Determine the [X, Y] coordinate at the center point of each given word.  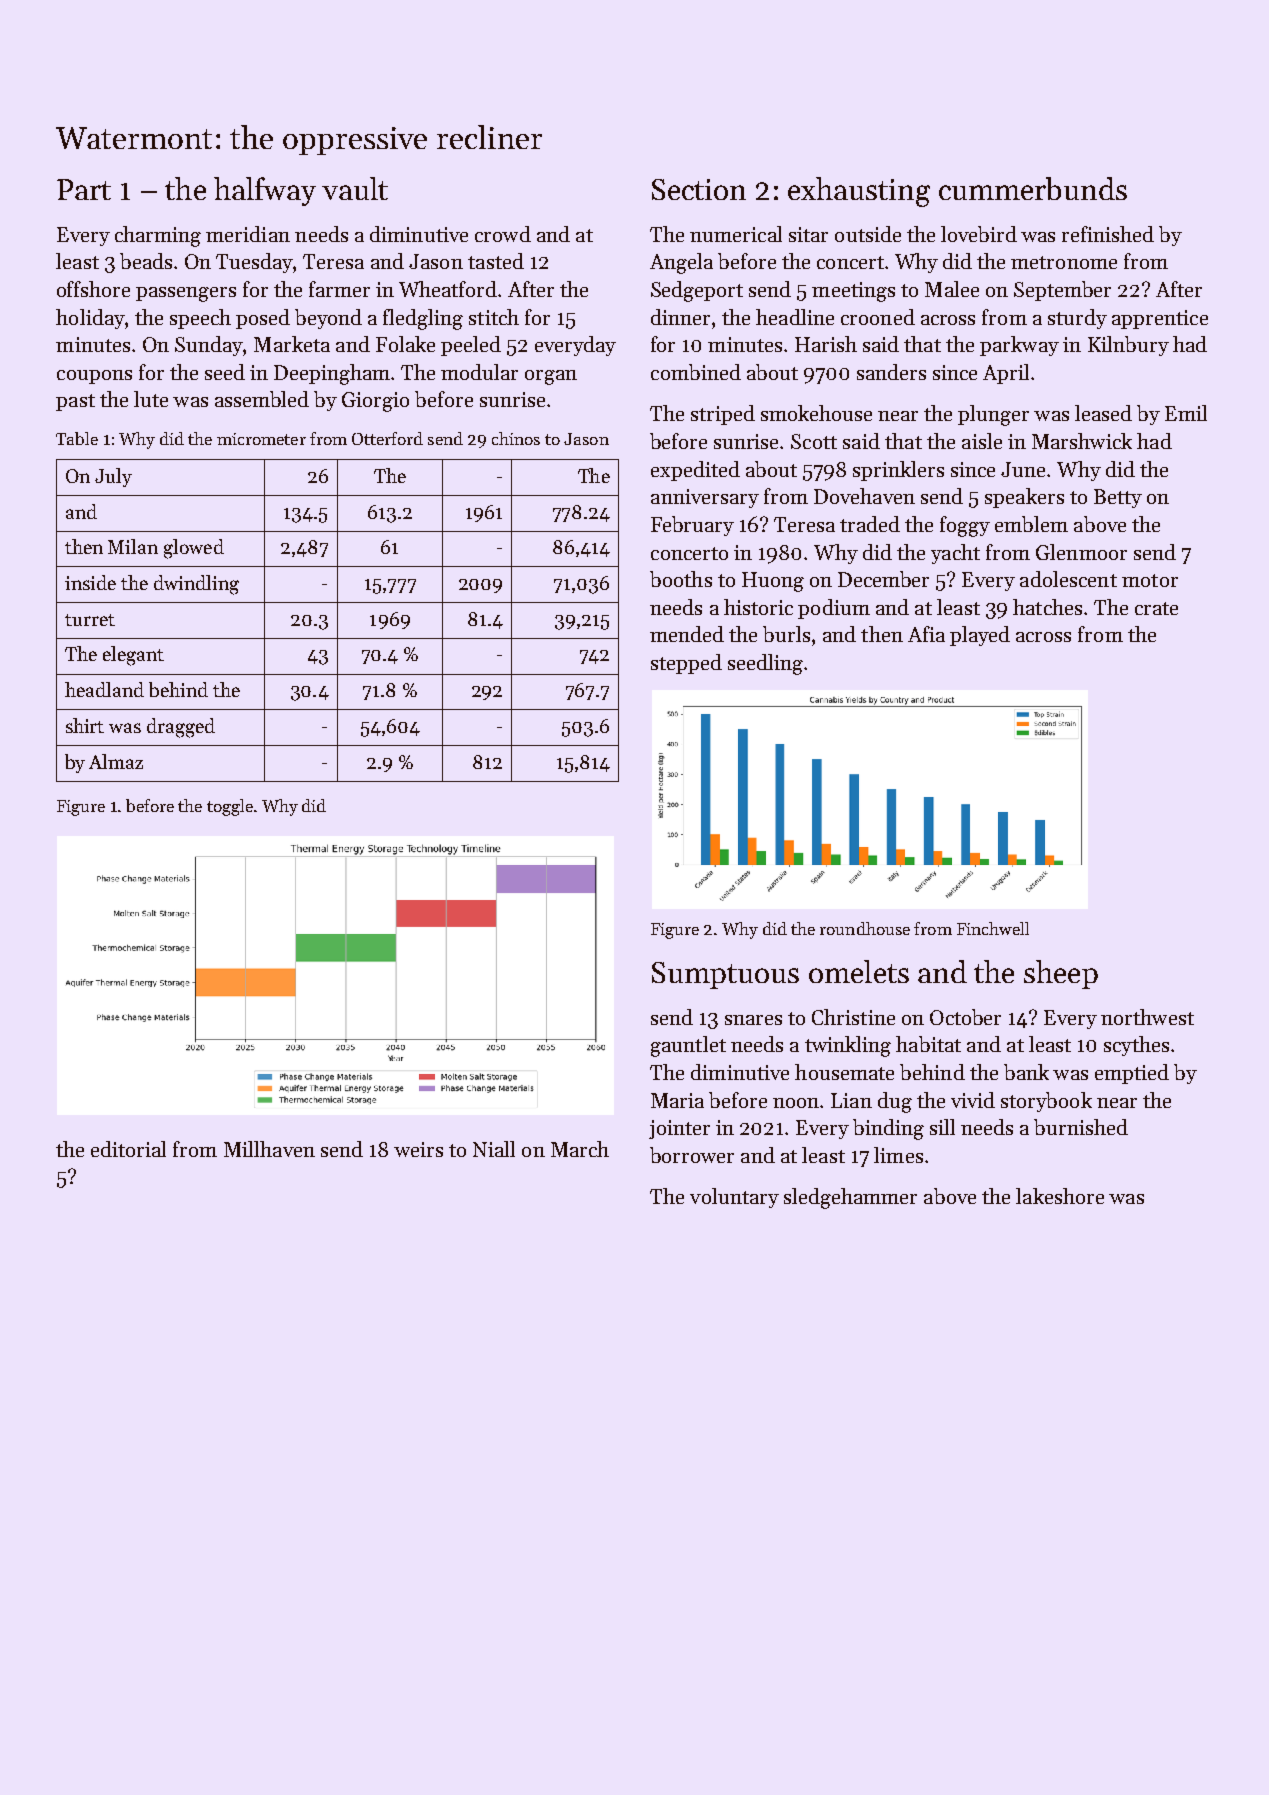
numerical [736, 234]
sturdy [1077, 319]
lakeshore [1060, 1196]
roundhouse [865, 928]
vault [355, 188]
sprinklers [898, 471]
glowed [194, 549]
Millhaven [269, 1149]
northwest [1147, 1017]
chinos [516, 438]
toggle [230, 807]
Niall [494, 1149]
